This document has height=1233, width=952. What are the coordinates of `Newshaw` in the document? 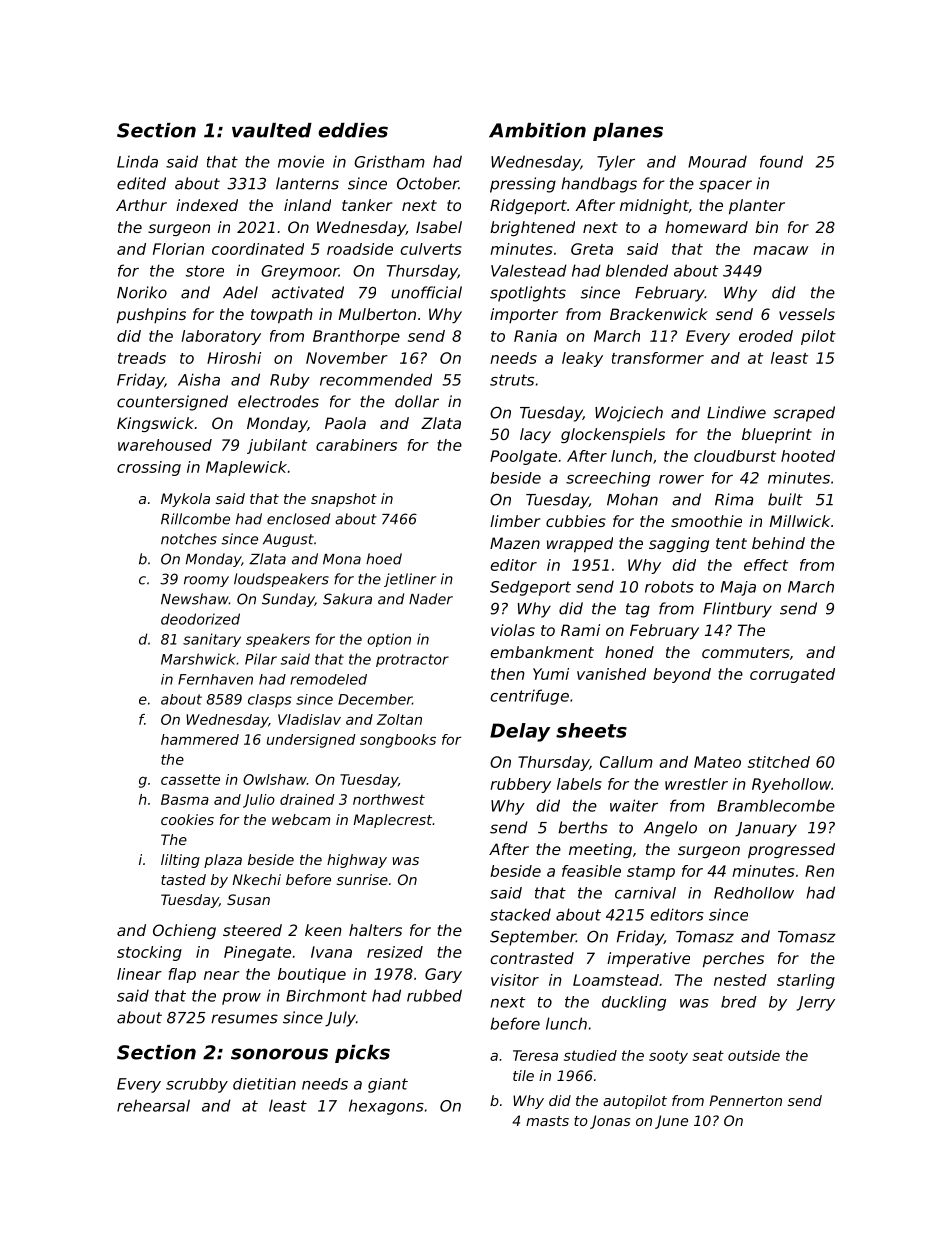 It's located at (195, 599).
